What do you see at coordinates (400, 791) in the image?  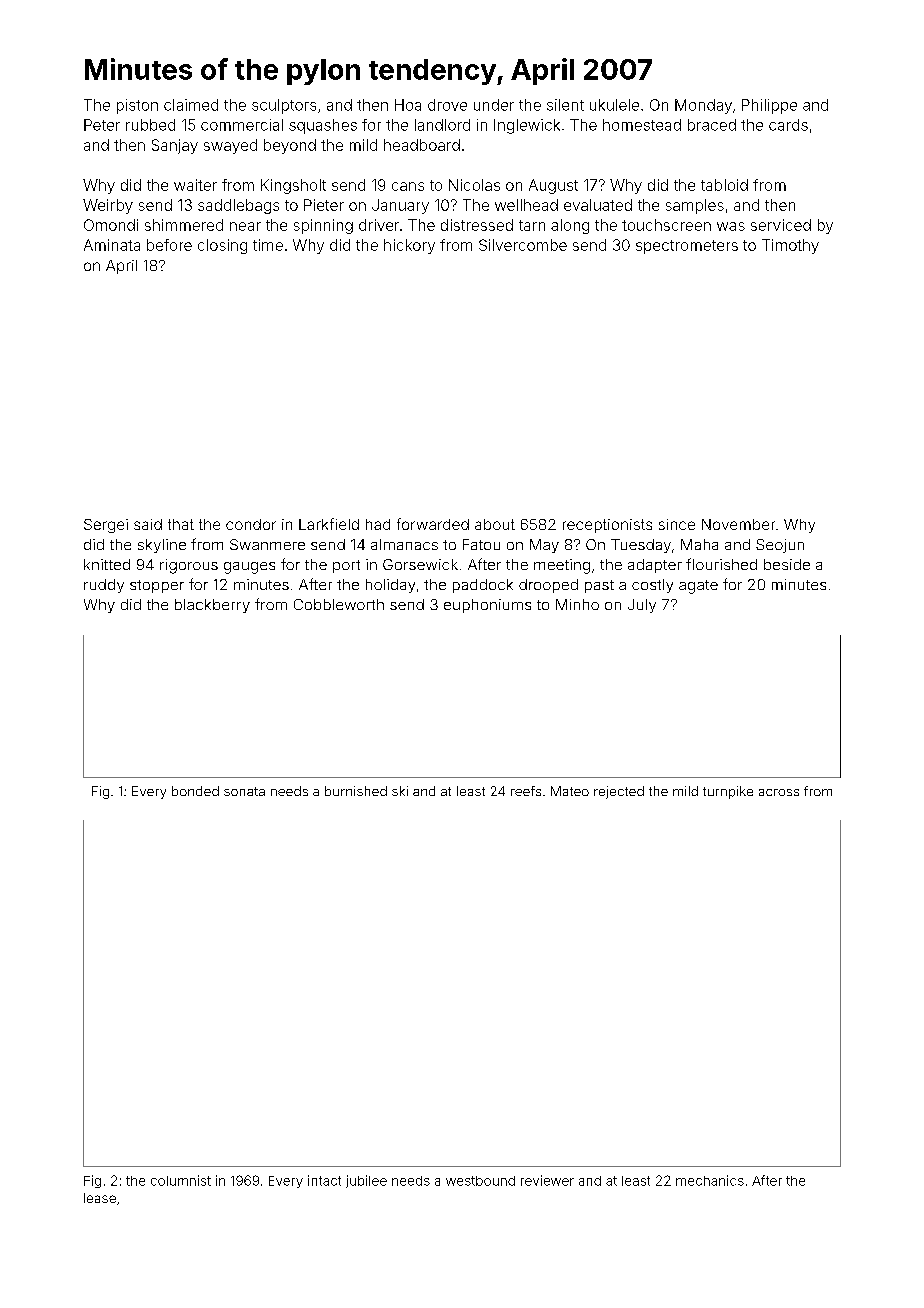 I see `ski` at bounding box center [400, 791].
